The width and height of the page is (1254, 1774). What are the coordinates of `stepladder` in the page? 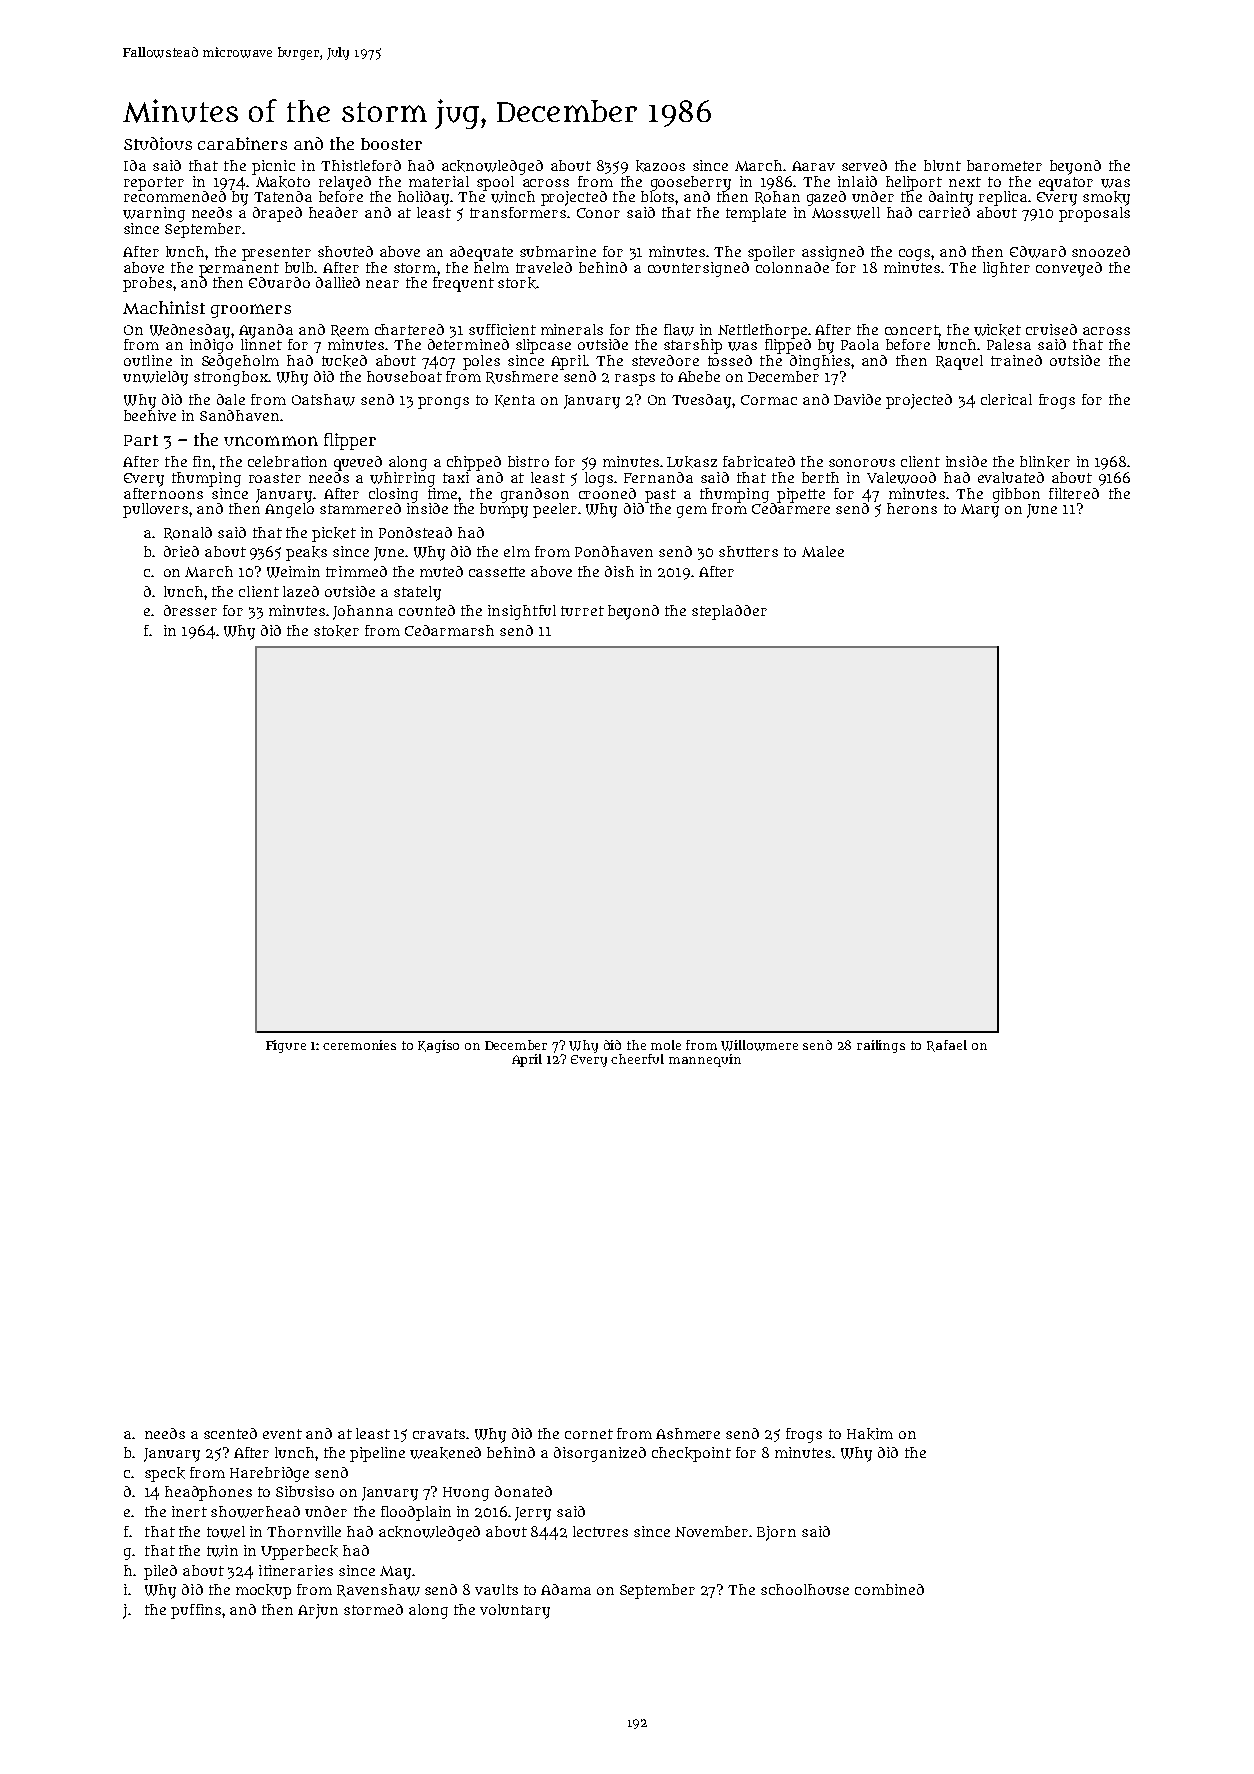 It's located at (729, 612).
